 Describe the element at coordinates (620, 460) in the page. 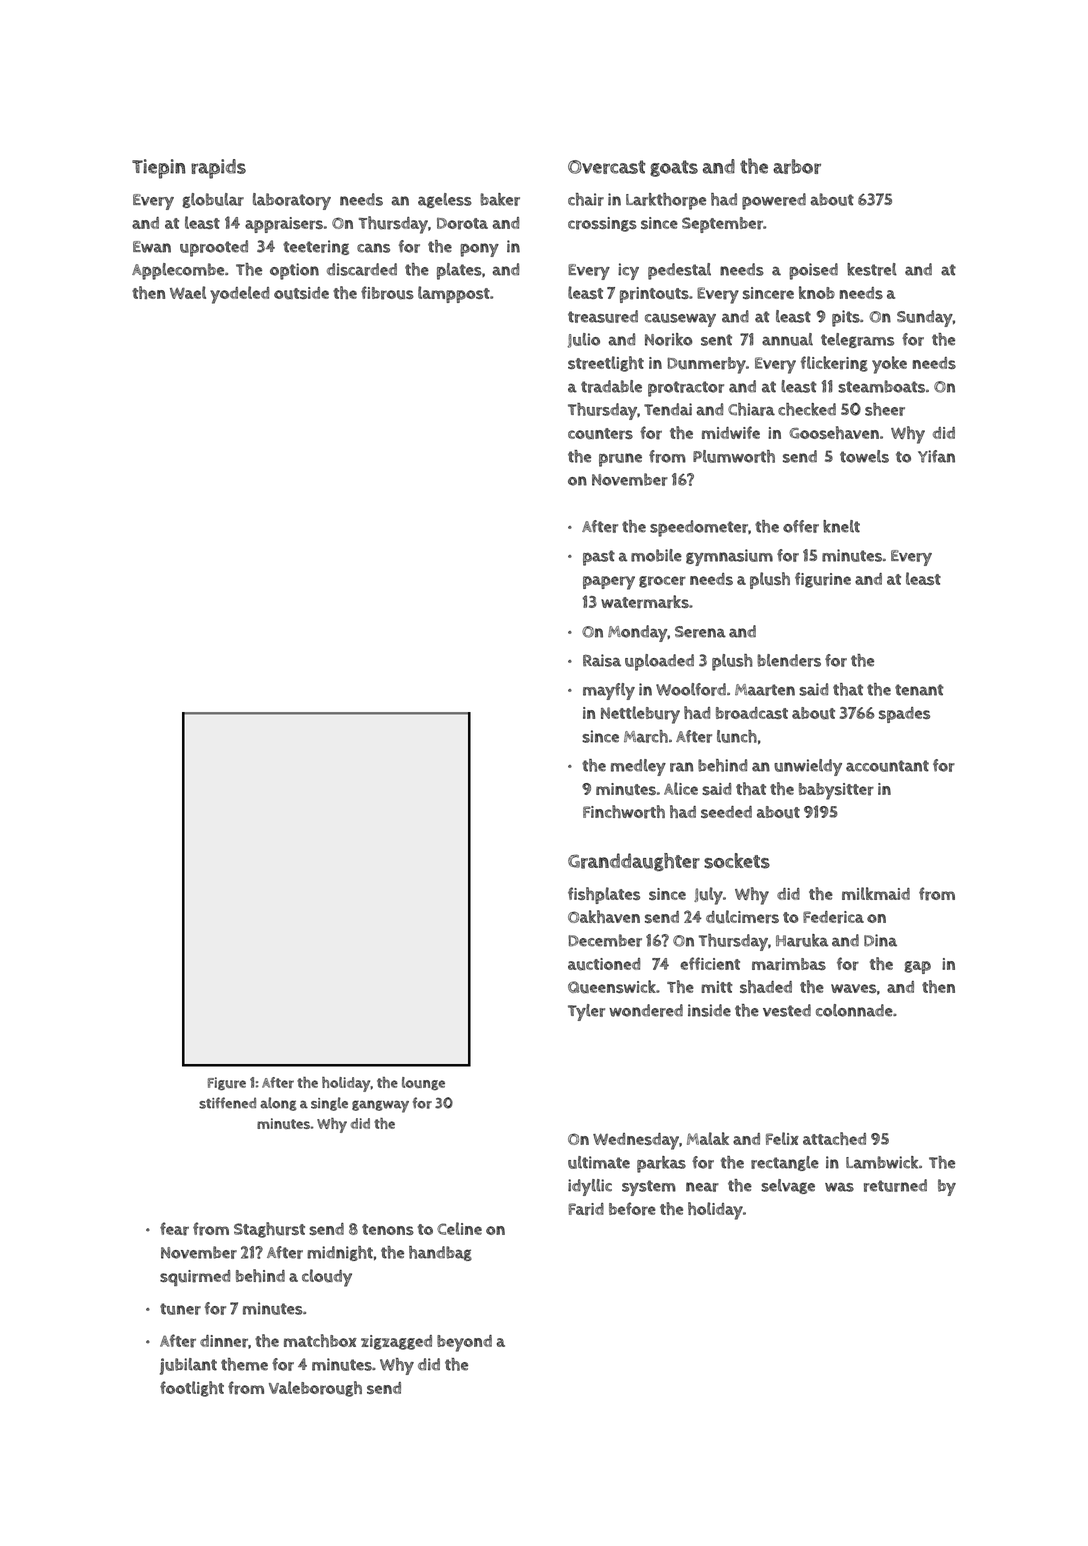

I see `prune` at that location.
